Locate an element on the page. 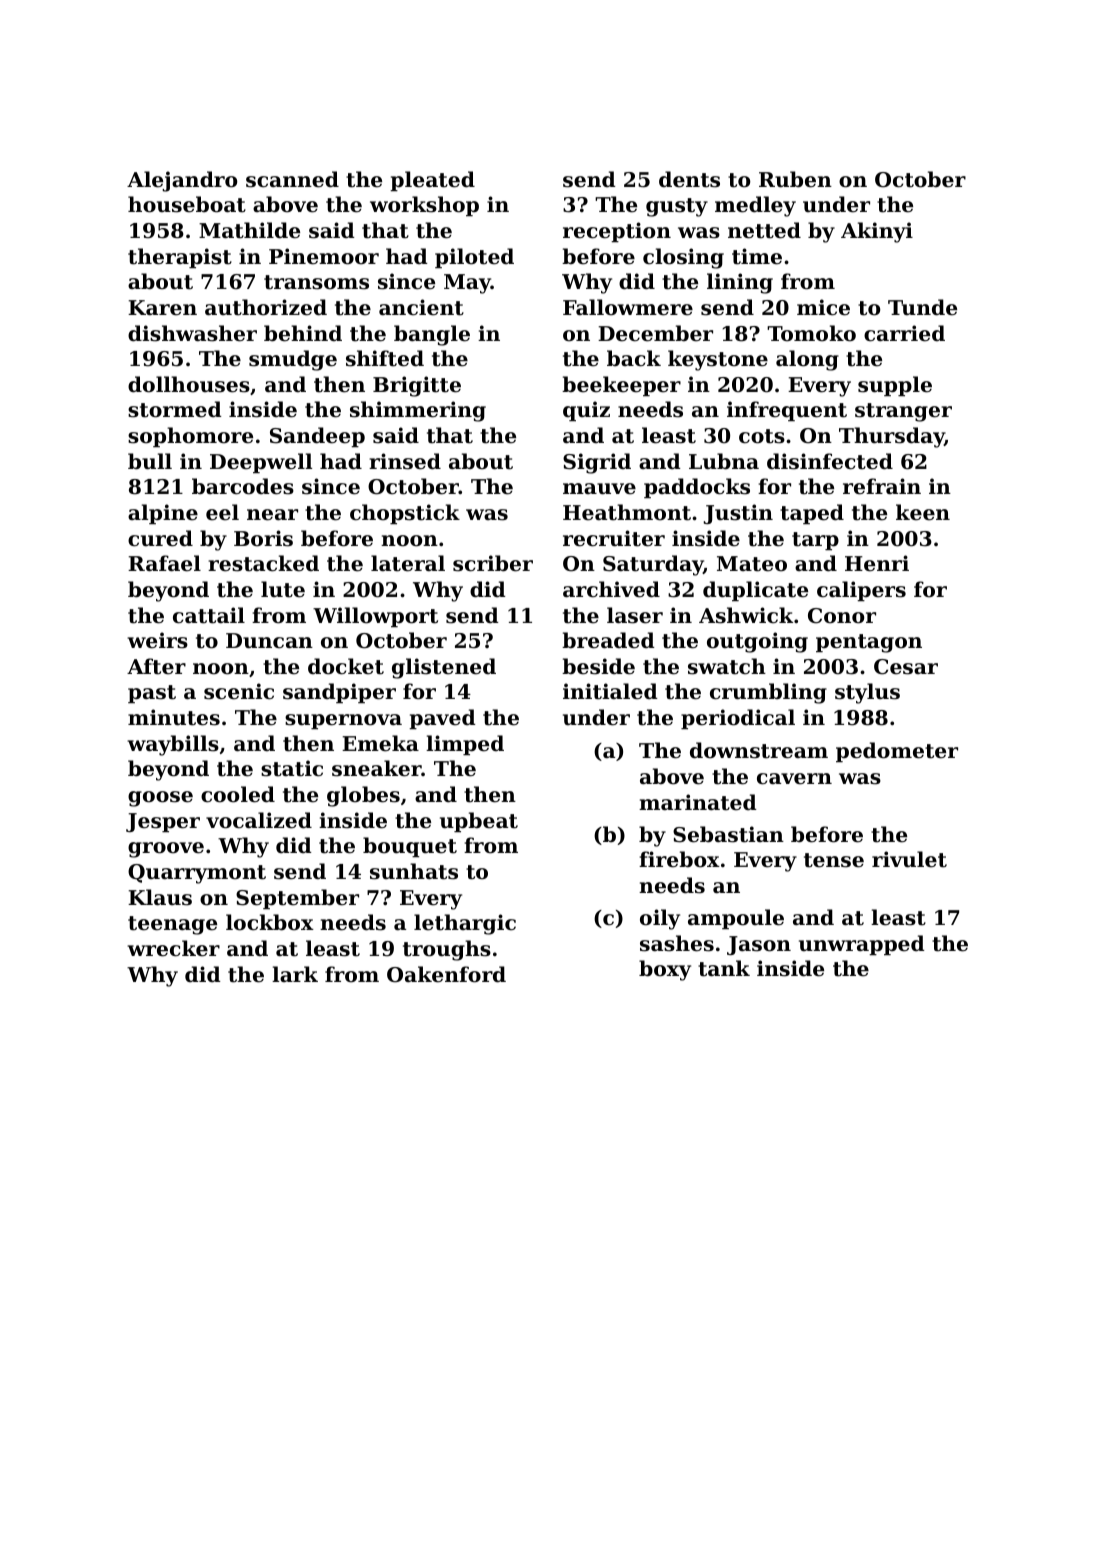 This document has height=1559, width=1098. cured is located at coordinates (160, 538).
